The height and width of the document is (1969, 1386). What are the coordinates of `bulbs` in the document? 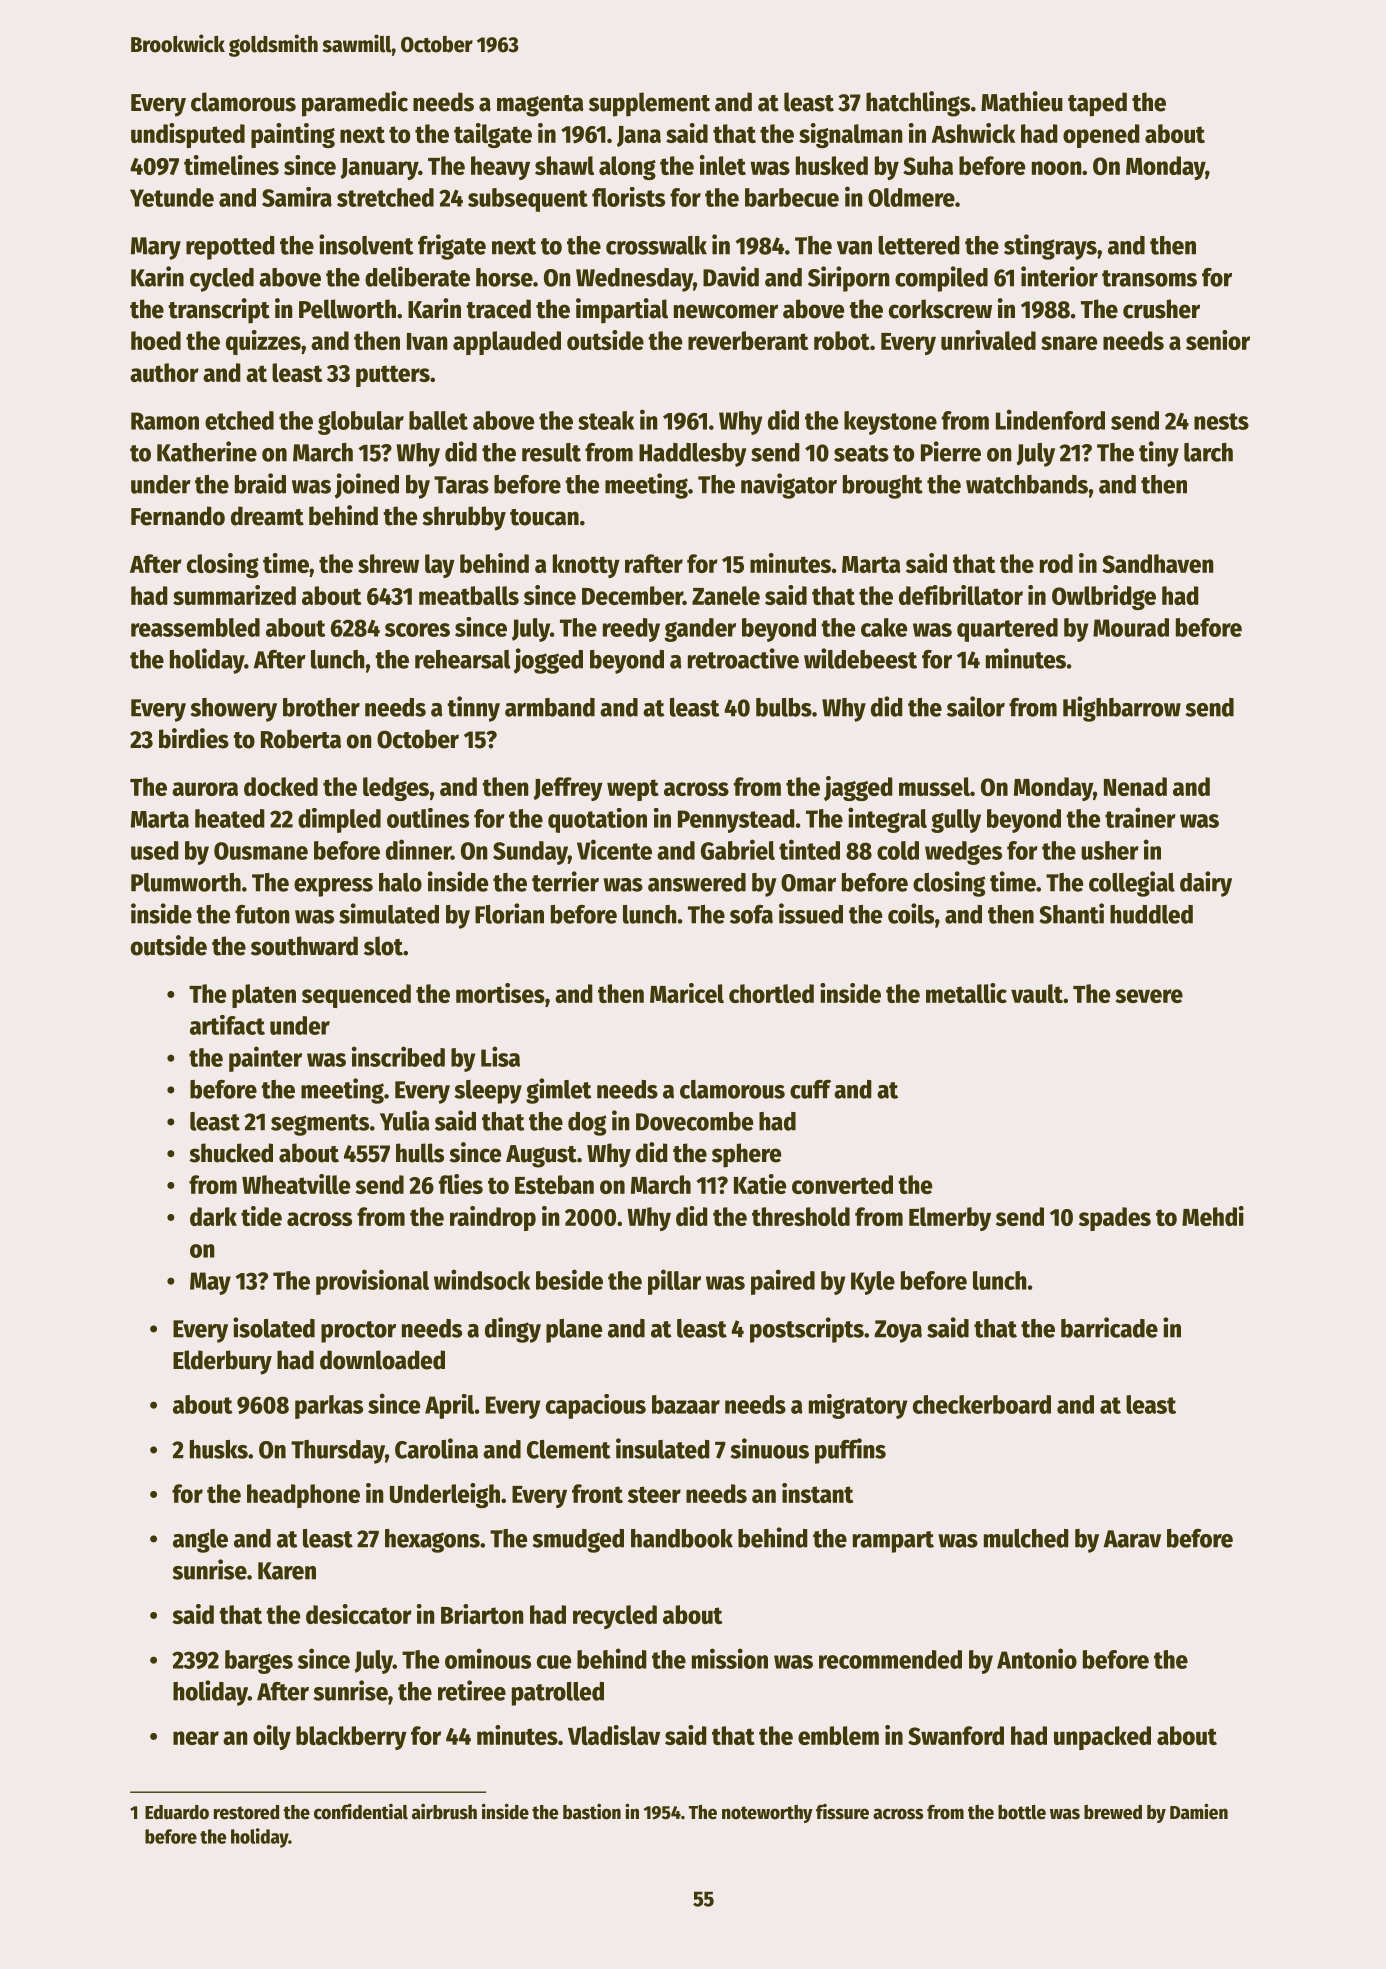 It's located at (784, 707).
